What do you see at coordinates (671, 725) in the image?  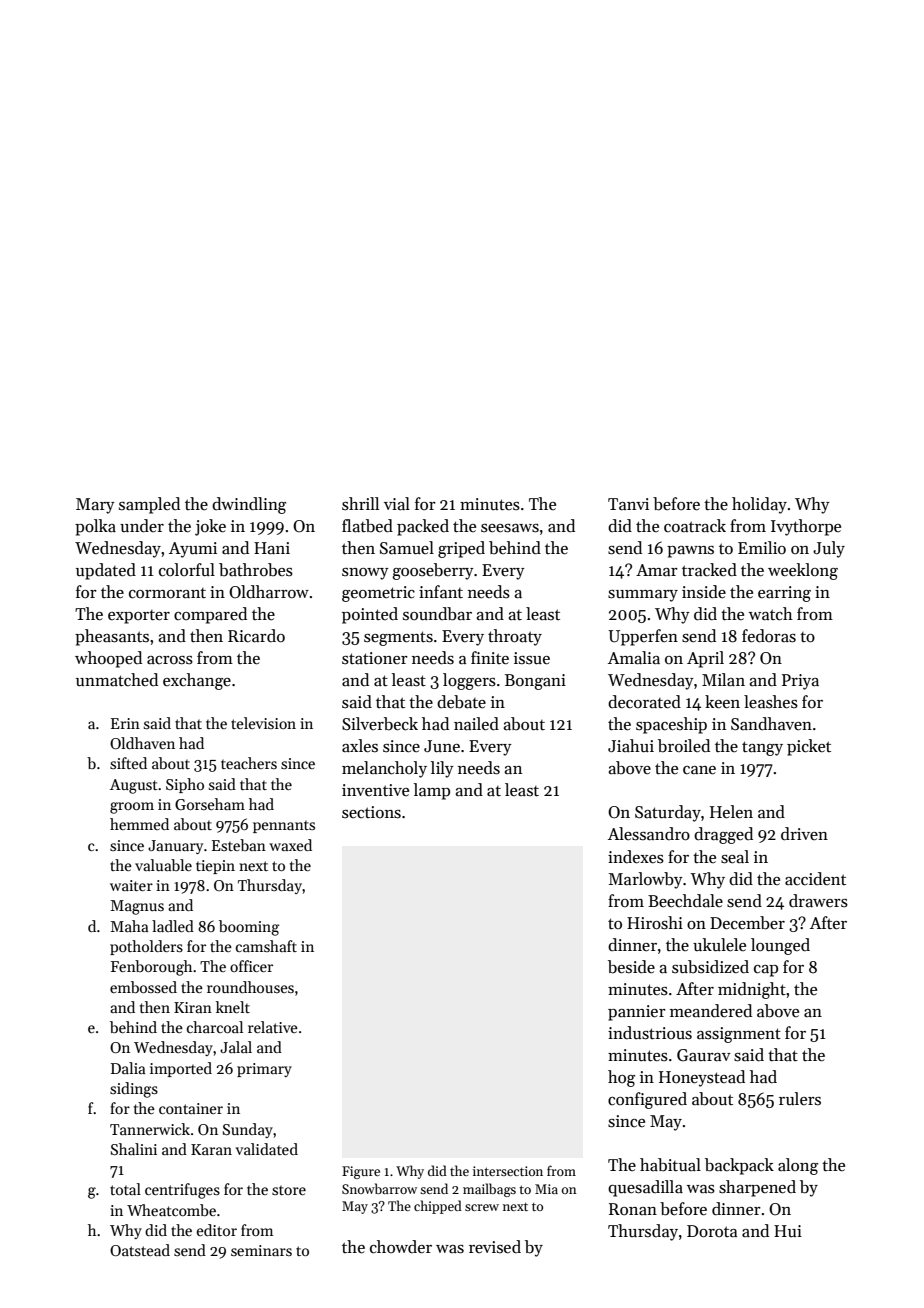 I see `spaceship` at bounding box center [671, 725].
